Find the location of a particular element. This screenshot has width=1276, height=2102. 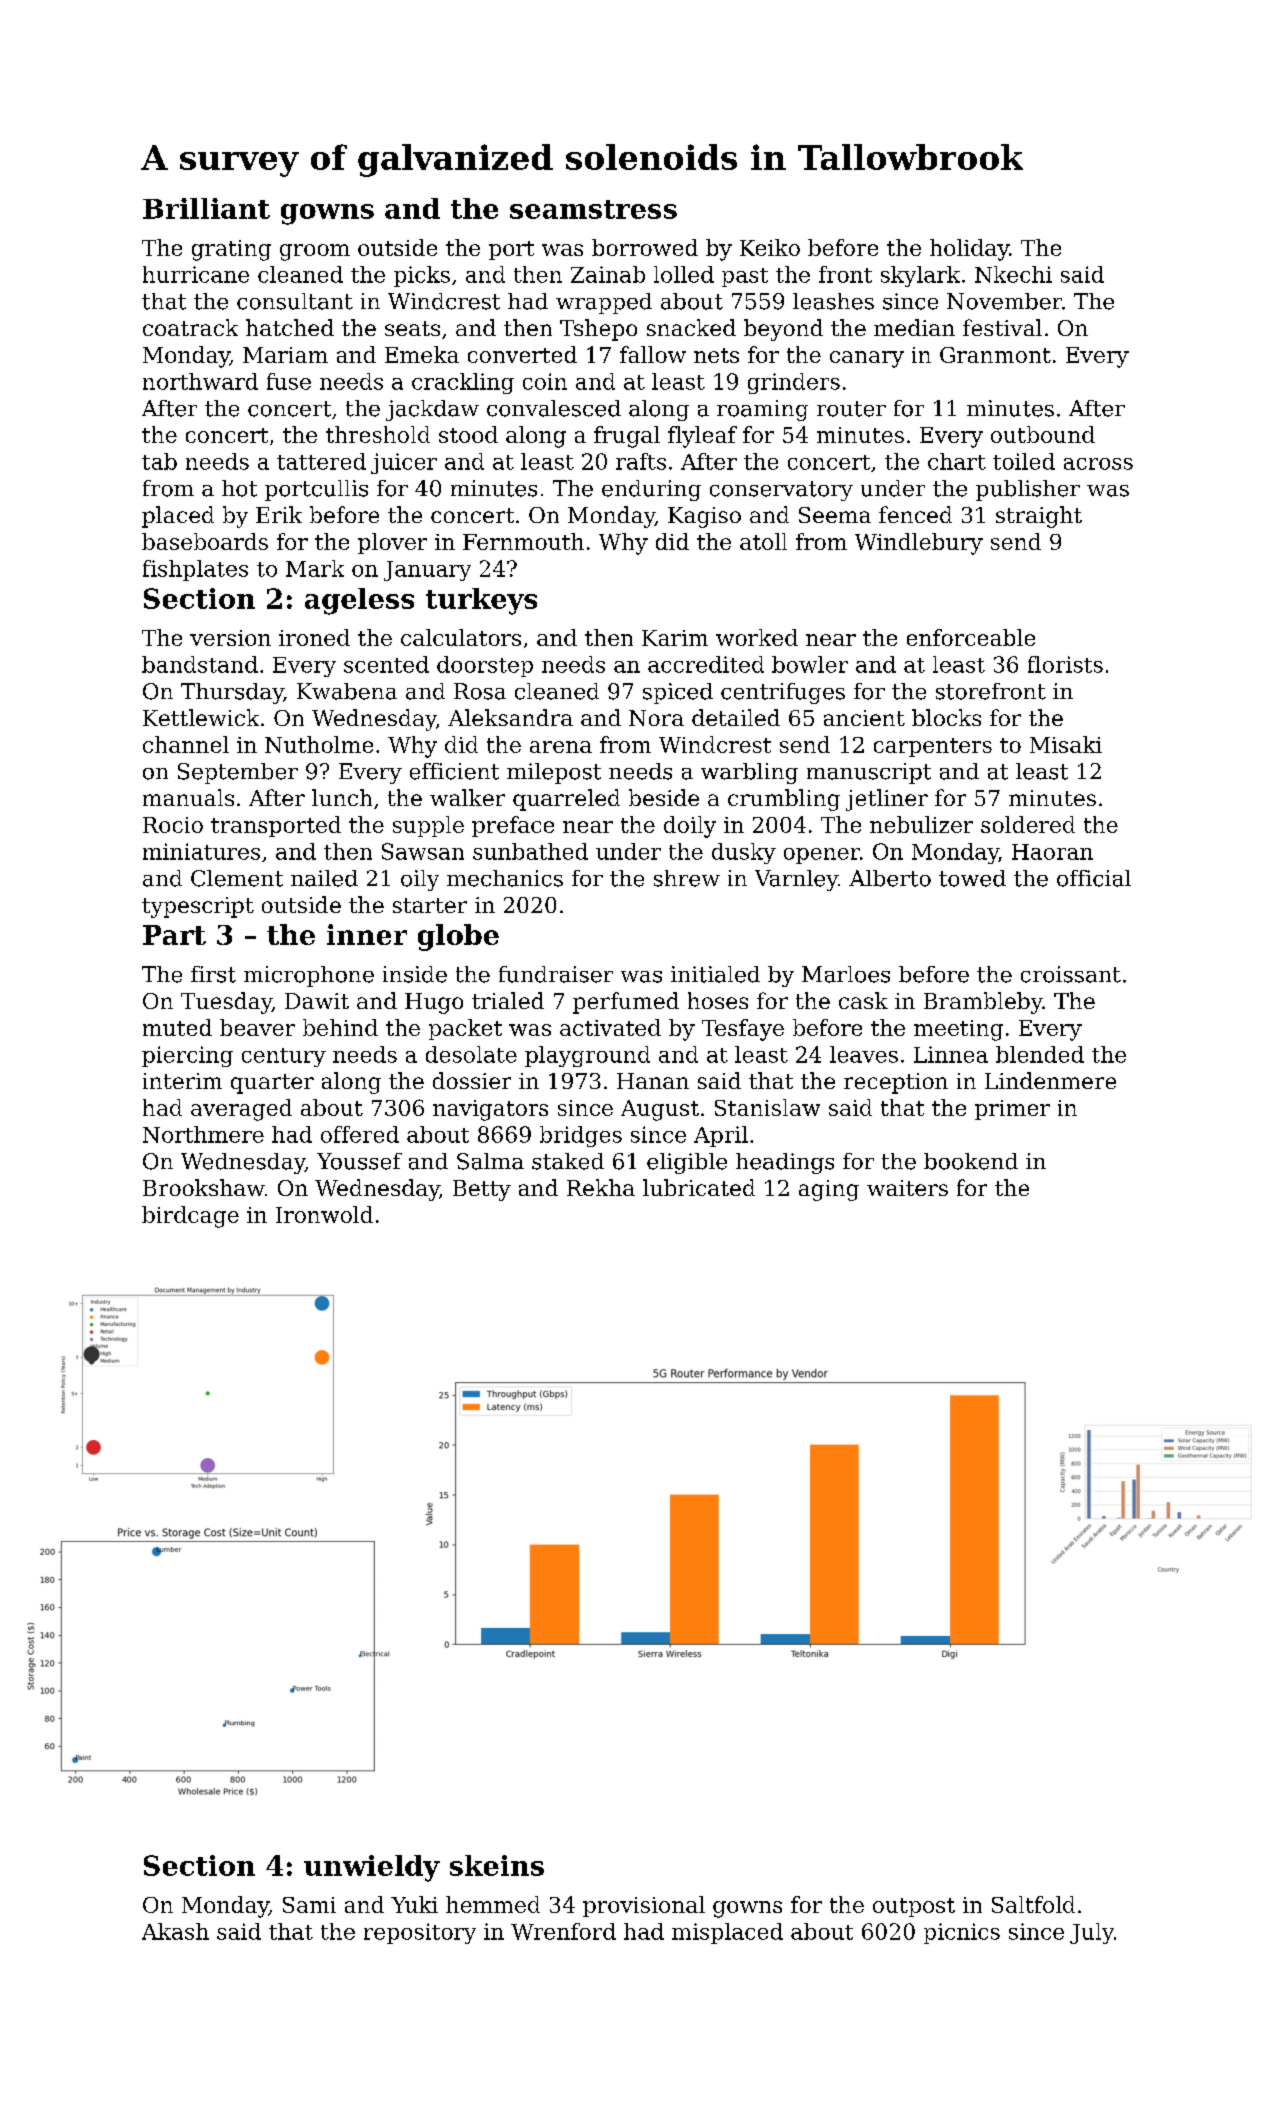

Rekha is located at coordinates (601, 1187).
